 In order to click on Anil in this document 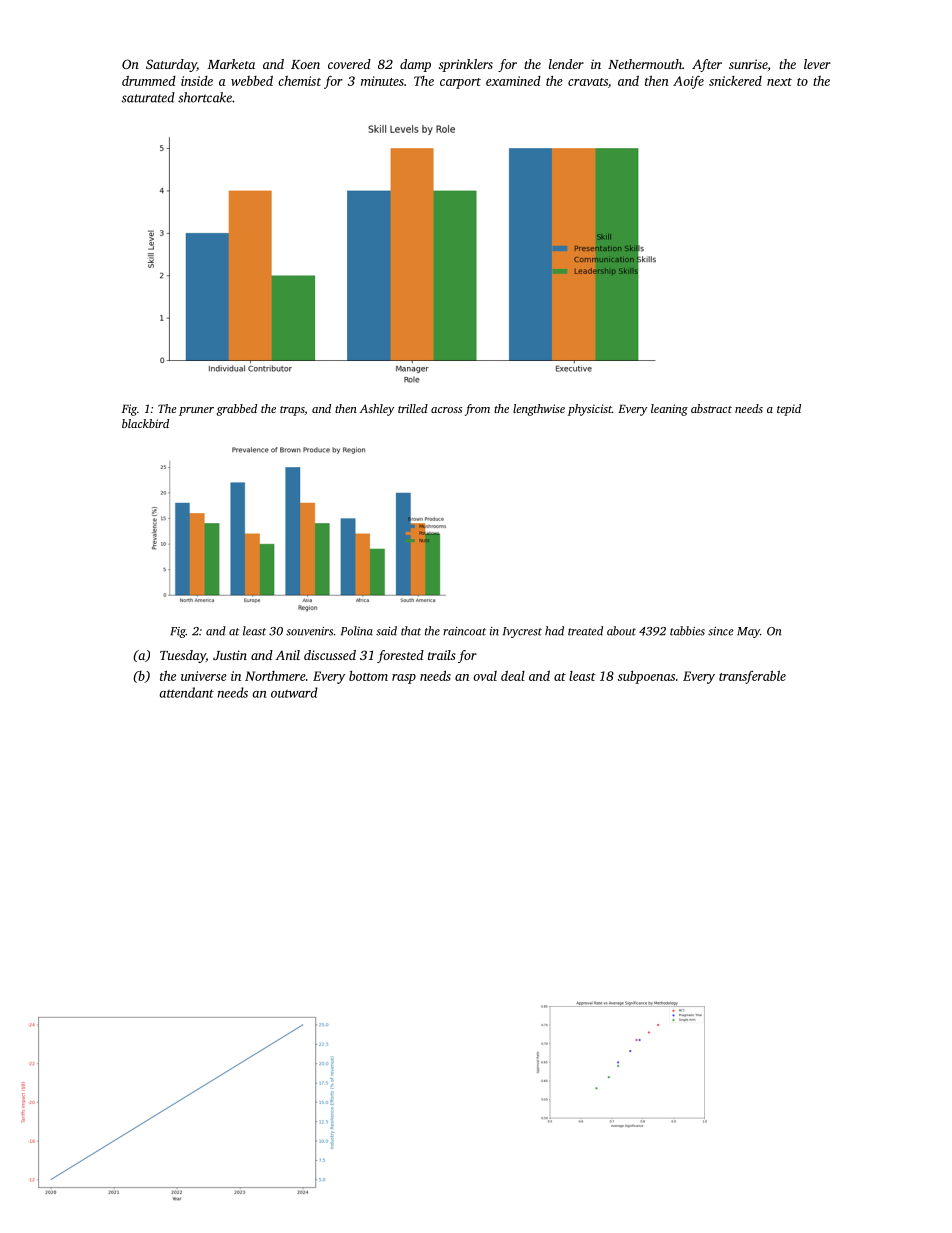, I will do `click(287, 655)`.
